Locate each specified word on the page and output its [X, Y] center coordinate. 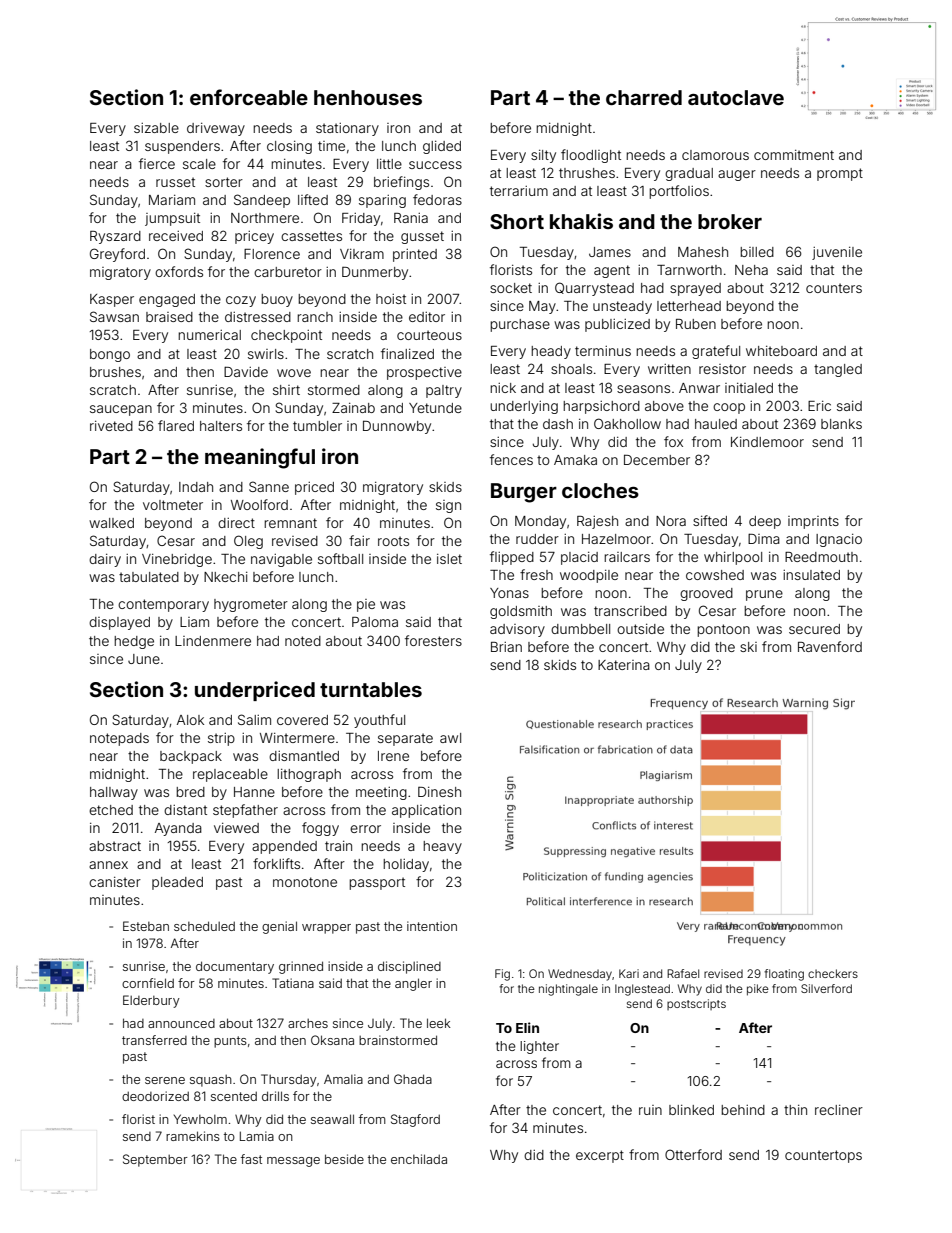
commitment [794, 155]
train [338, 846]
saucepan [121, 410]
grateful [716, 352]
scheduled [204, 926]
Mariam [172, 200]
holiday [406, 865]
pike [758, 990]
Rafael [683, 973]
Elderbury [151, 1001]
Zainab [353, 408]
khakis [581, 221]
